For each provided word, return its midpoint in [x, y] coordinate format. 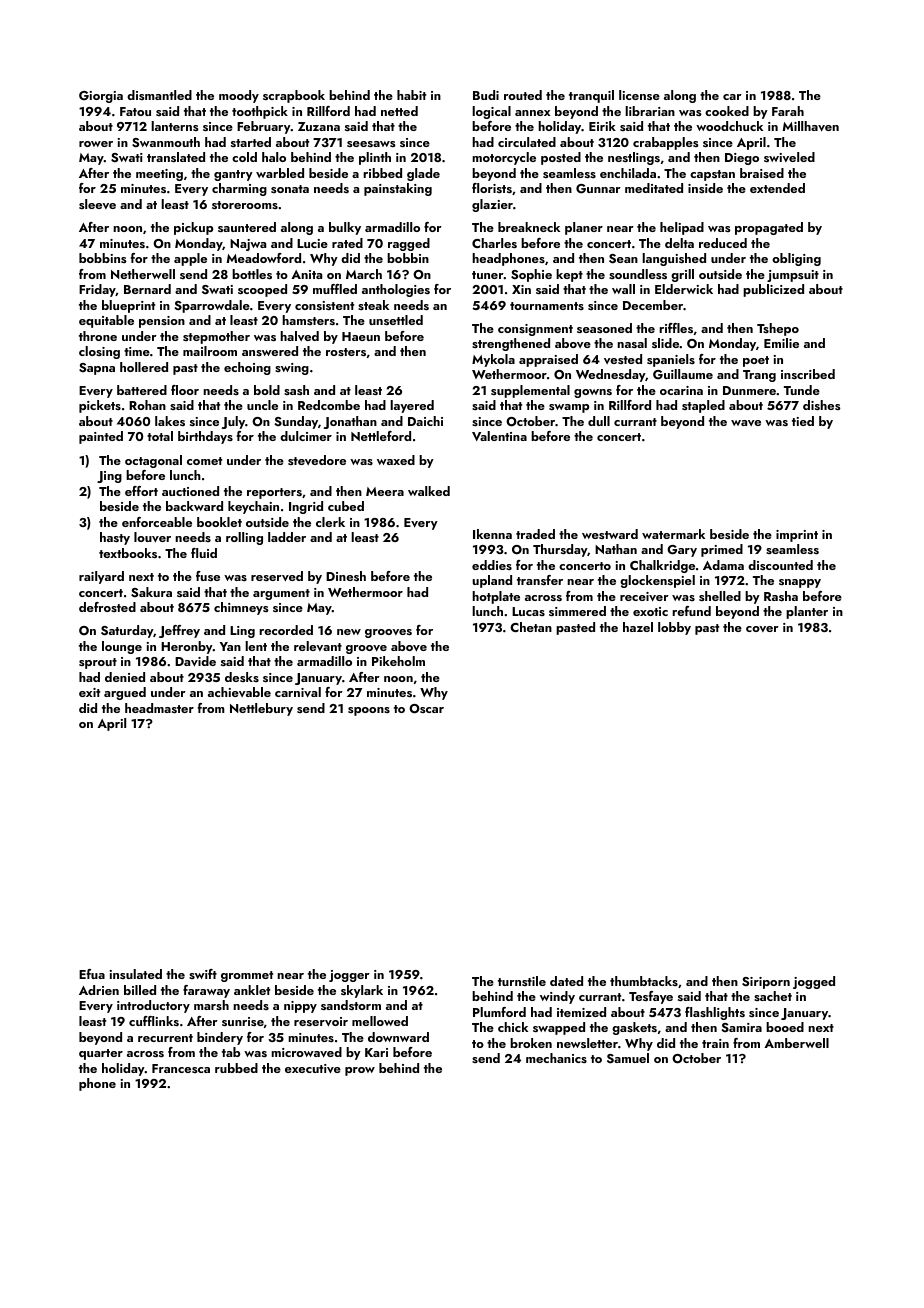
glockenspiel [657, 581]
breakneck [529, 227]
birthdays [205, 437]
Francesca [181, 1068]
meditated [654, 188]
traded [535, 534]
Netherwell [143, 274]
